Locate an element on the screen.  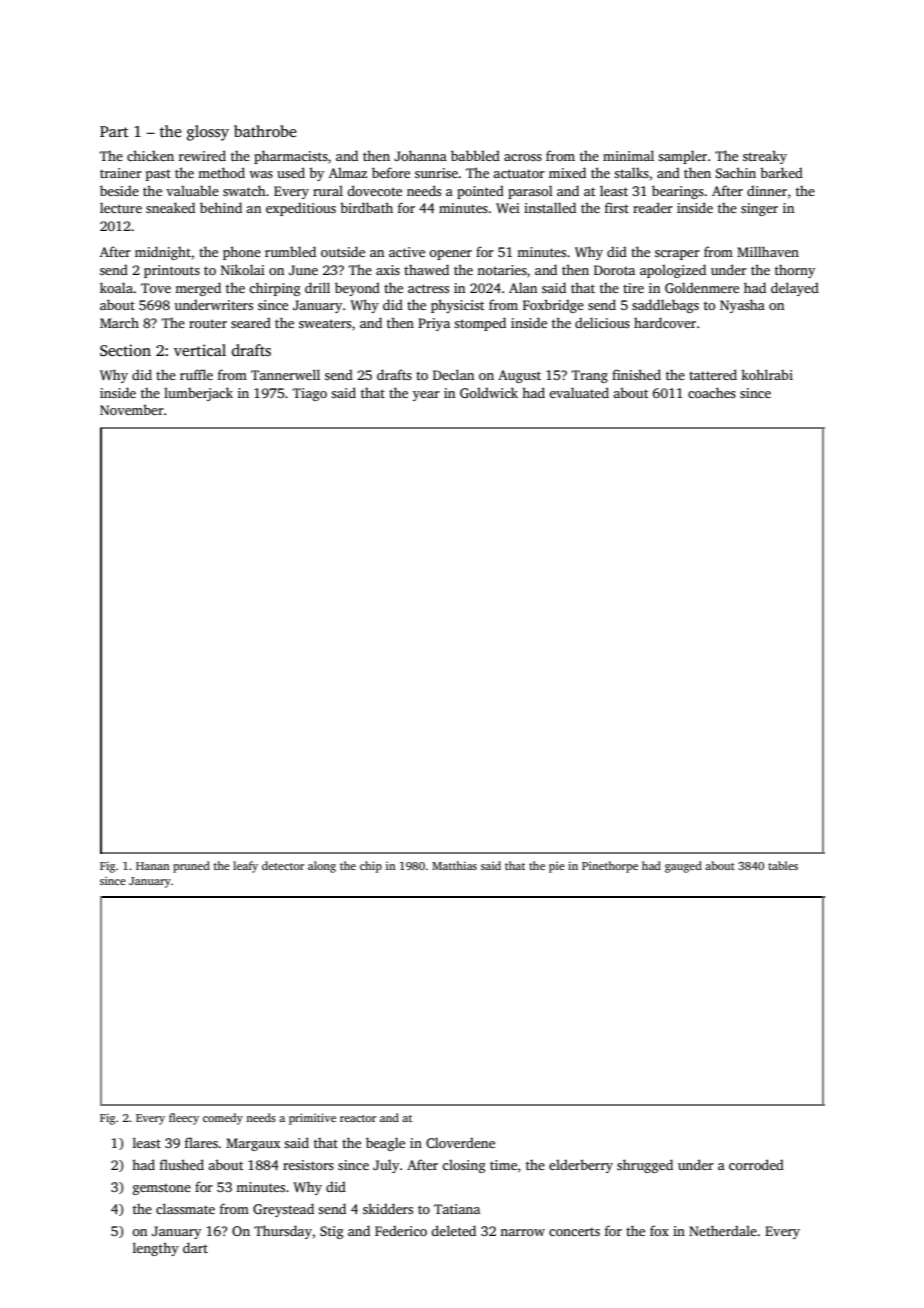
year is located at coordinates (426, 396).
